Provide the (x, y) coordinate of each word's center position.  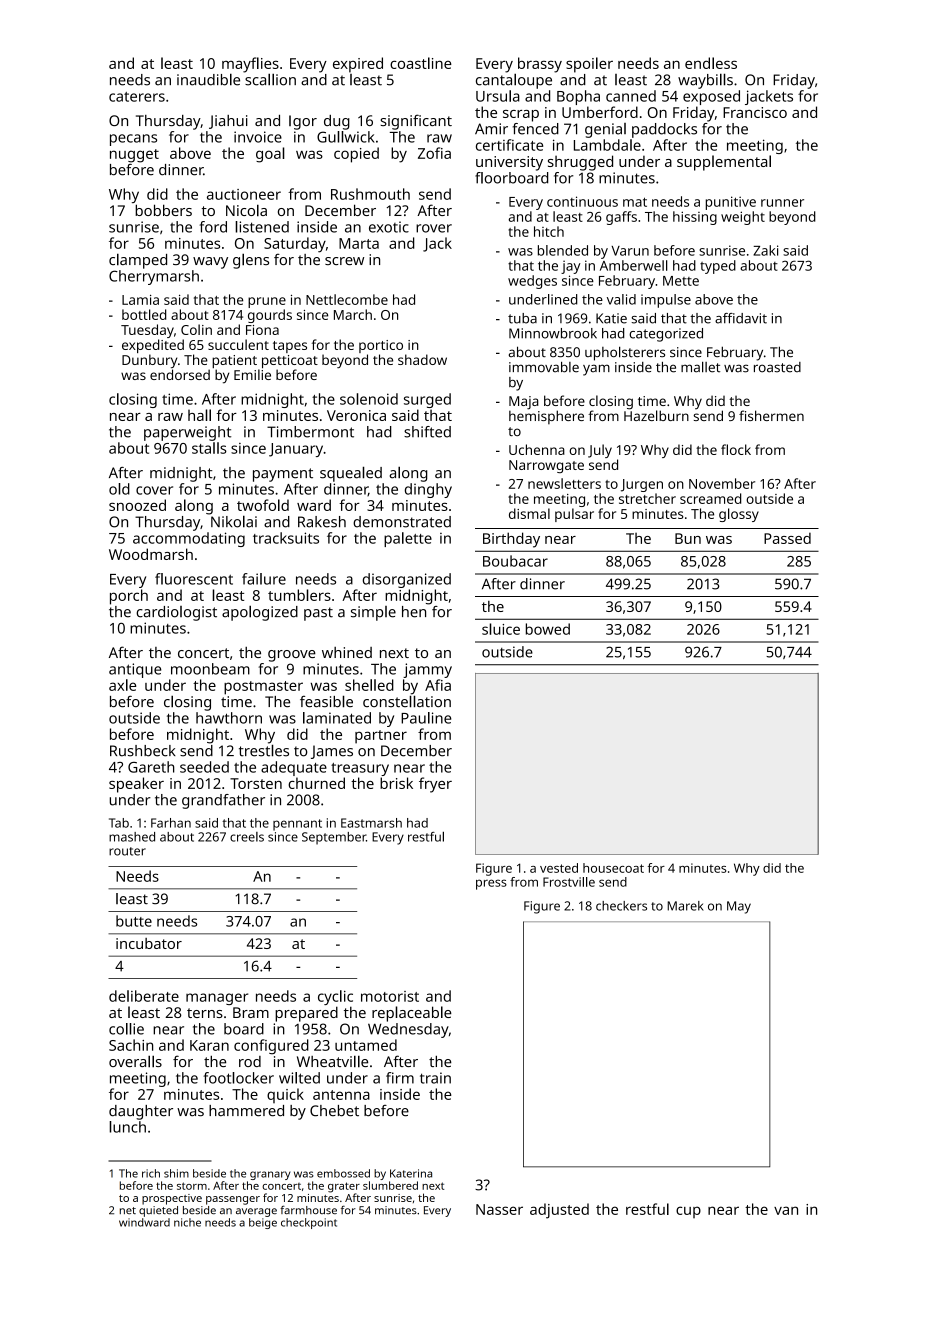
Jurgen (642, 485)
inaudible (208, 79)
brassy (540, 65)
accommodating (189, 539)
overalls (135, 1061)
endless (711, 63)
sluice (501, 629)
